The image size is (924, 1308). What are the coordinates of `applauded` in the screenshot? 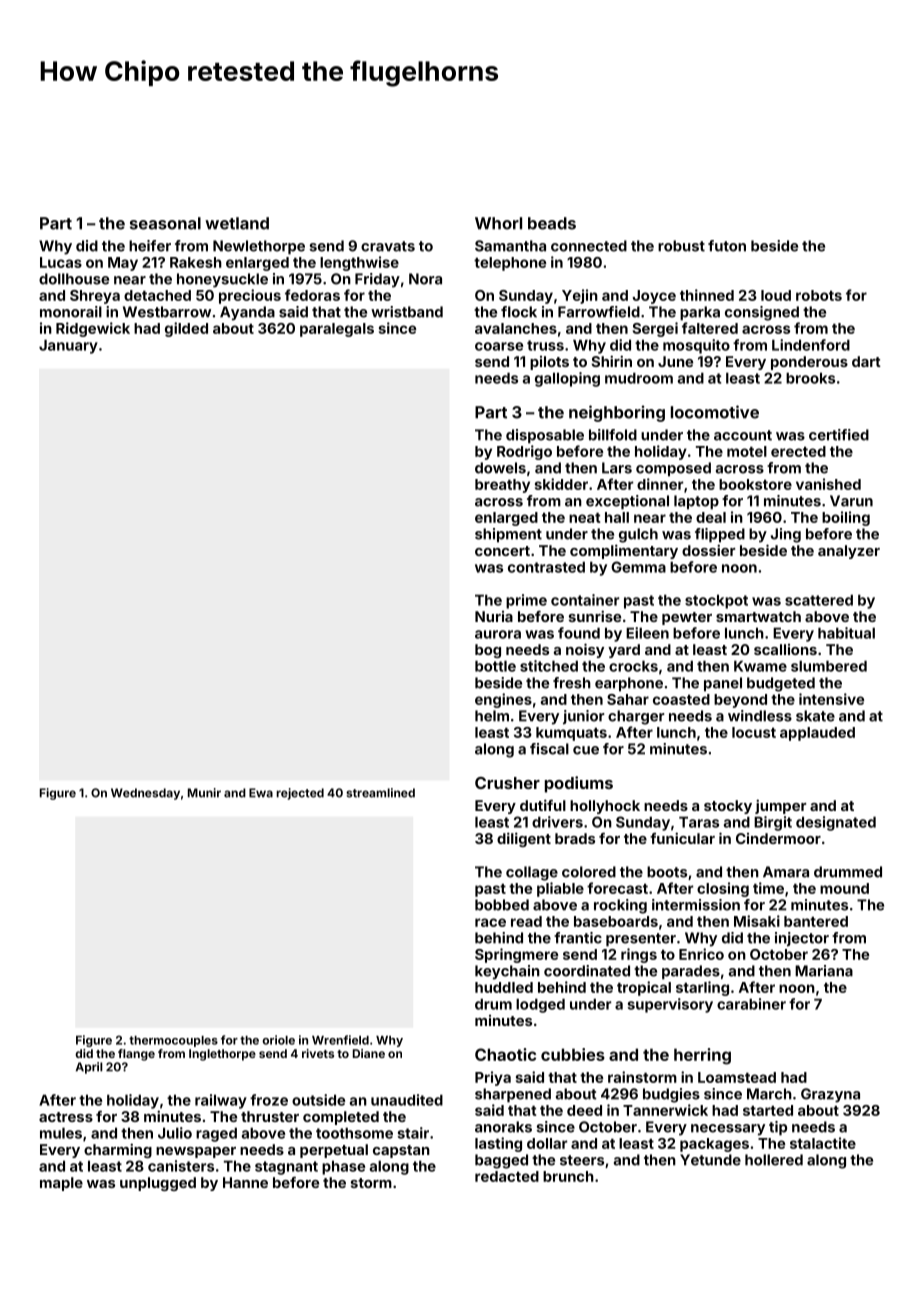 It's located at (817, 734).
